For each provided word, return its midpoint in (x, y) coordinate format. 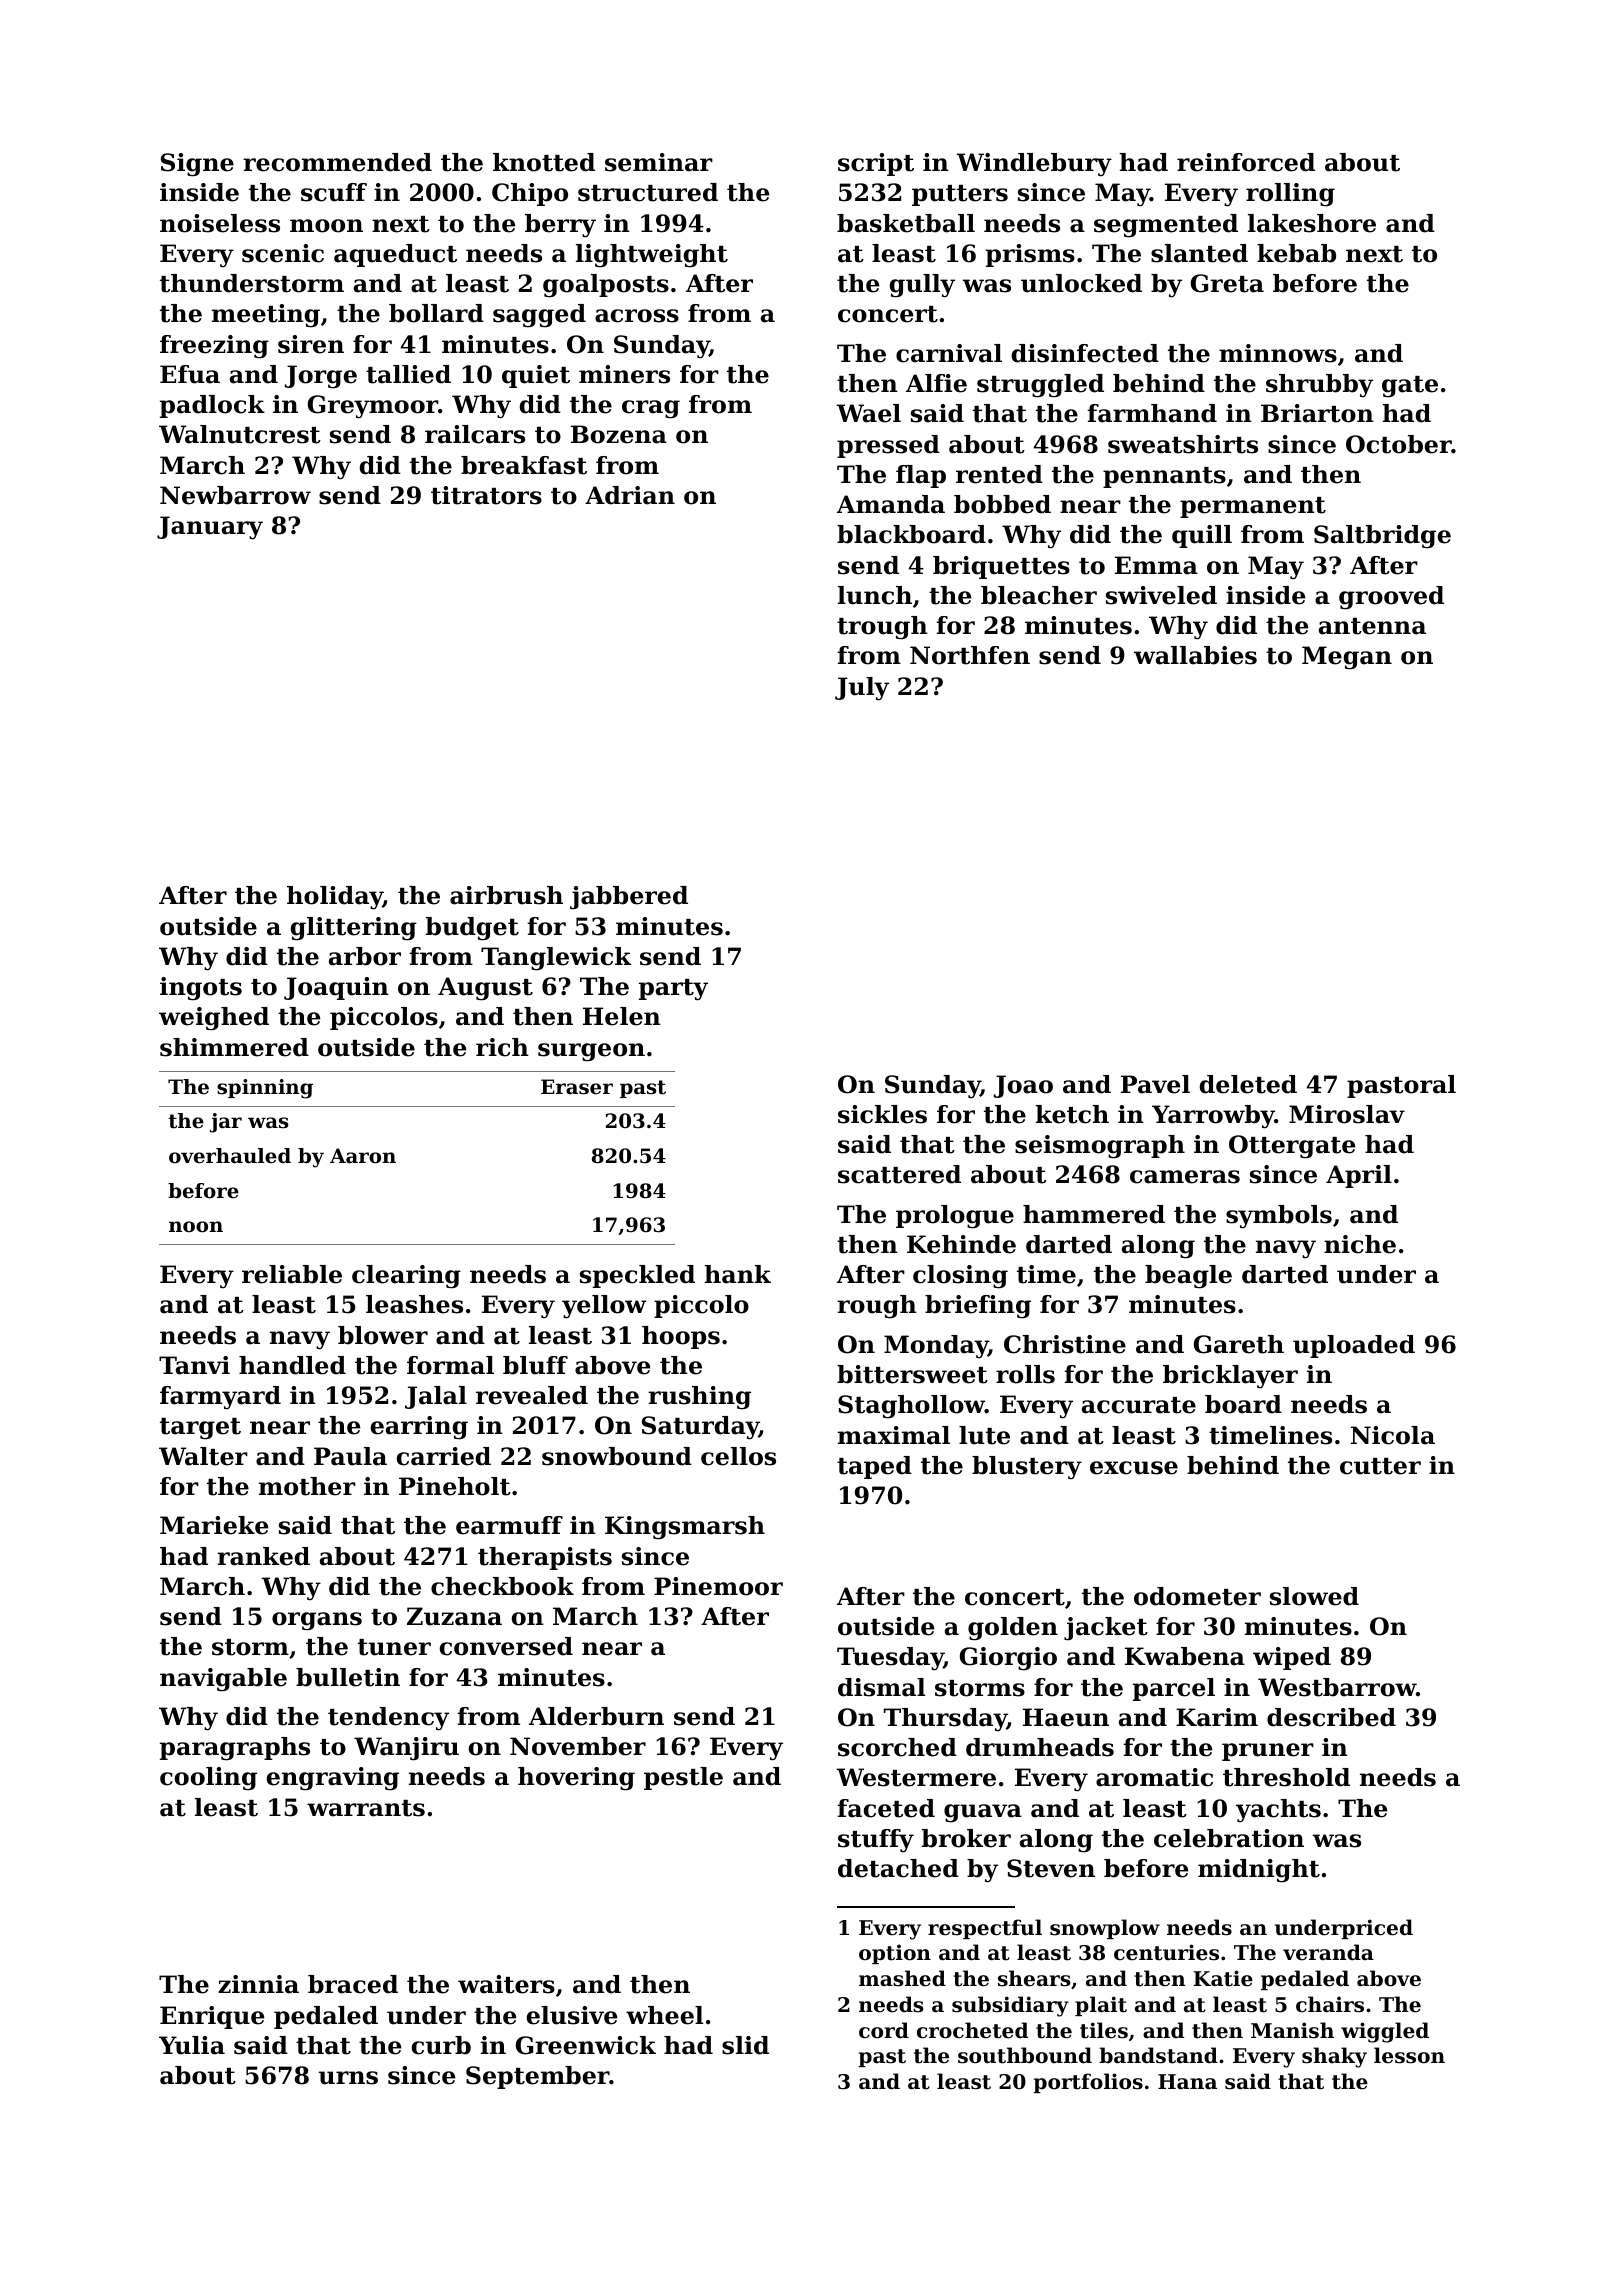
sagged (539, 316)
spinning (265, 1089)
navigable (223, 1680)
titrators (486, 495)
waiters (506, 1984)
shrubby (1319, 386)
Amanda (891, 504)
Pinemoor (718, 1586)
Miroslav (1347, 1114)
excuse (1134, 1468)
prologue (955, 1217)
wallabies (1195, 655)
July (862, 689)
